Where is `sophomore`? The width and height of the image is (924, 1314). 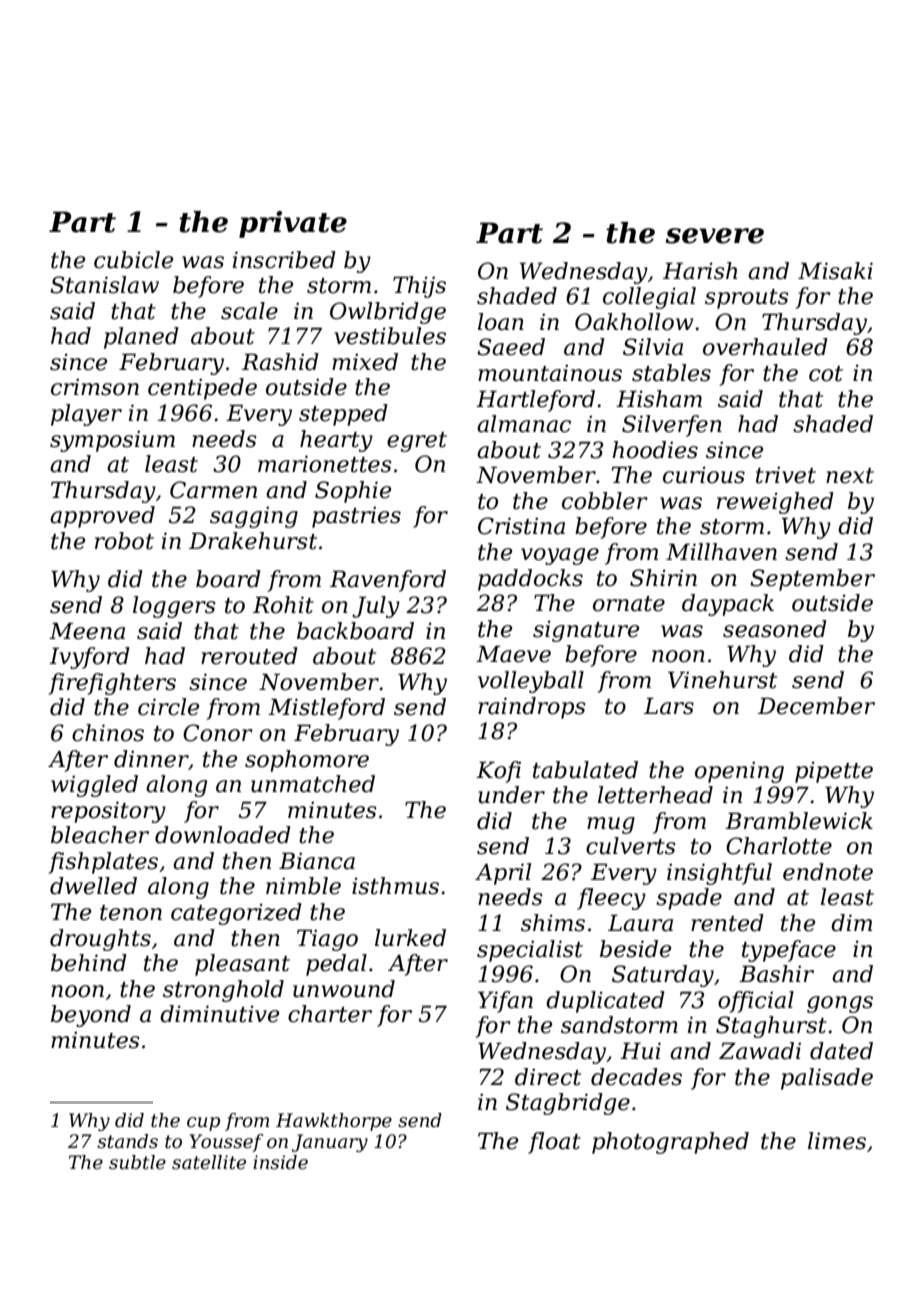 sophomore is located at coordinates (307, 761).
